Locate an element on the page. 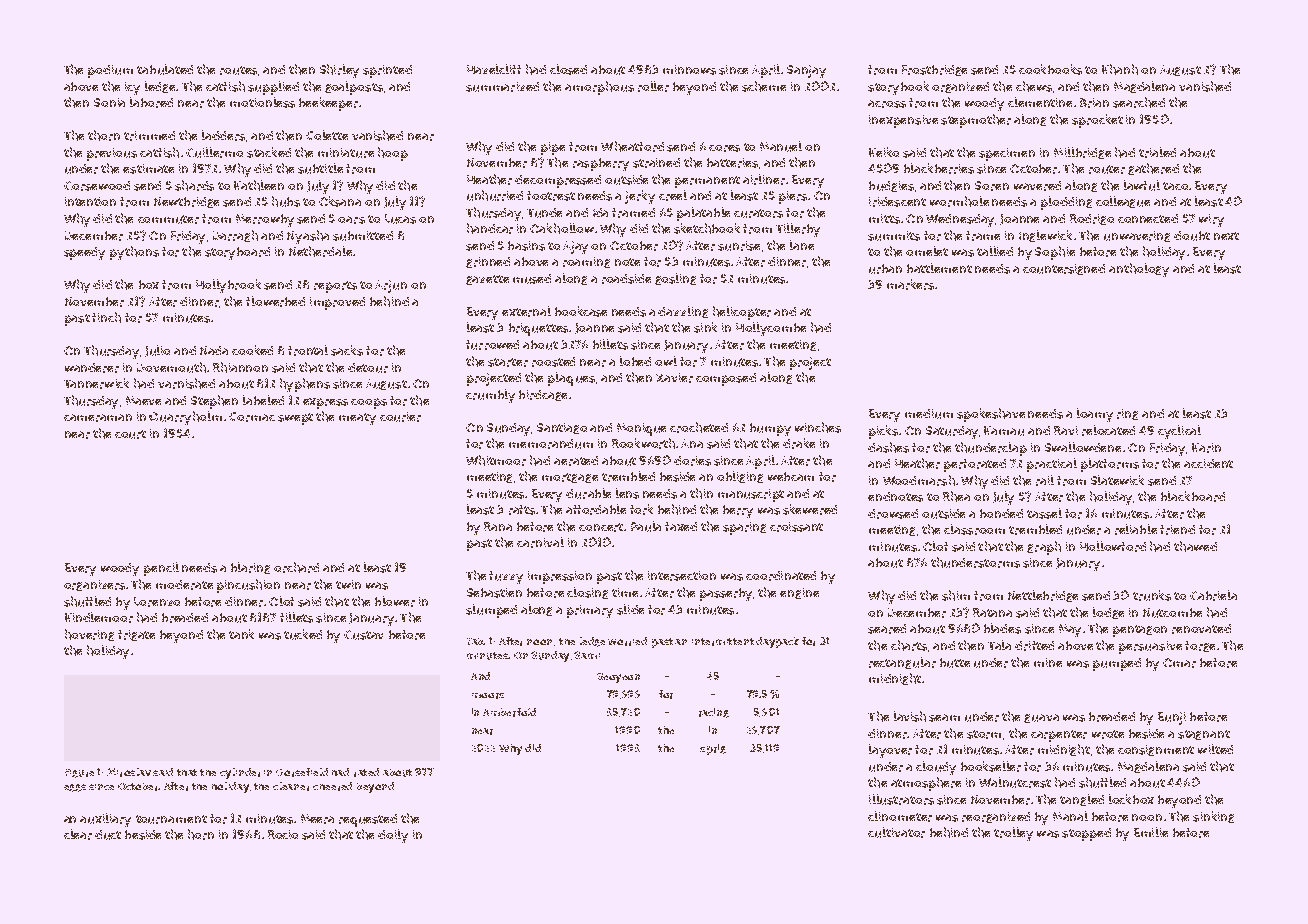  court is located at coordinates (130, 434).
